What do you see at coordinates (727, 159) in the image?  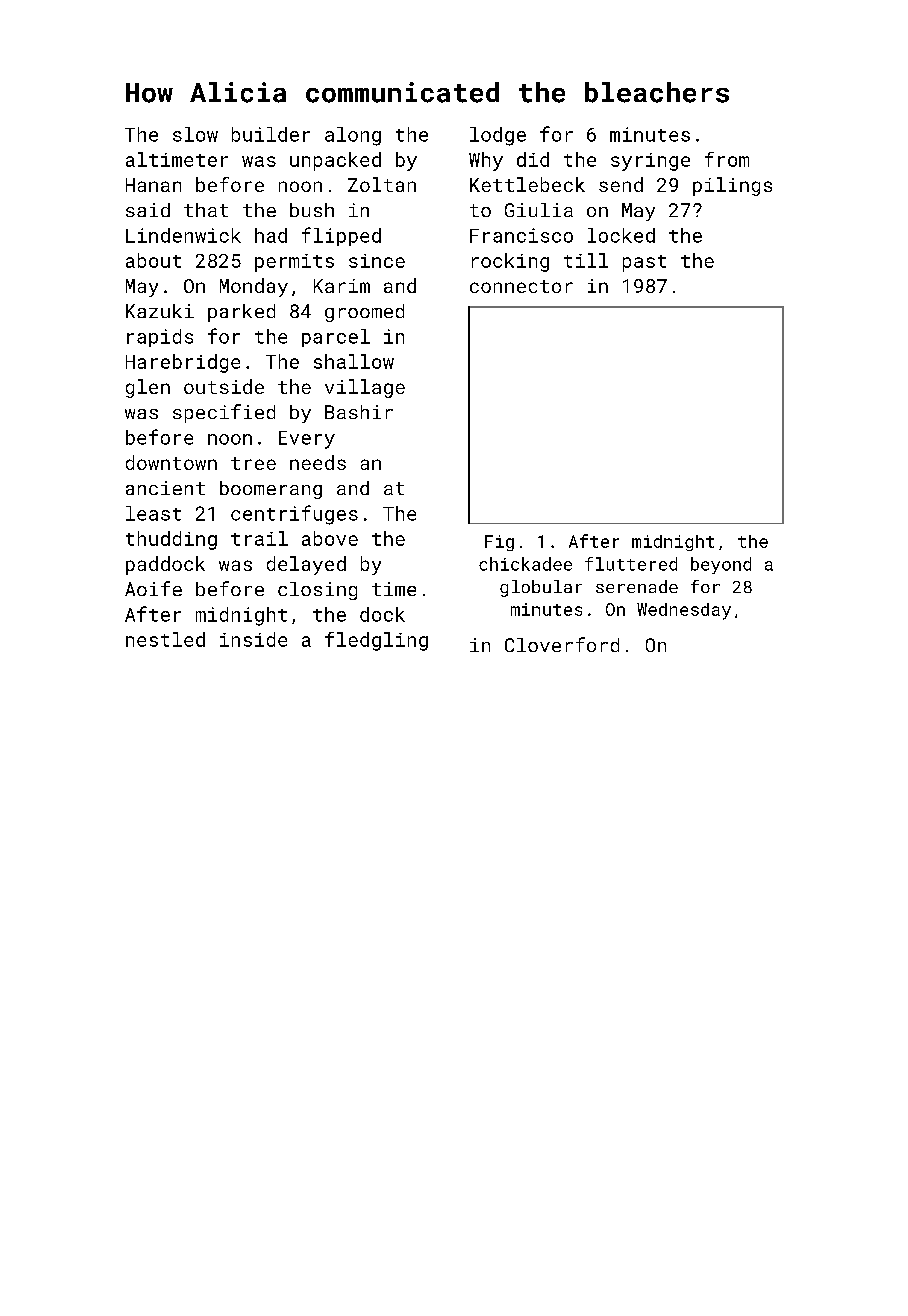 I see `from` at bounding box center [727, 159].
